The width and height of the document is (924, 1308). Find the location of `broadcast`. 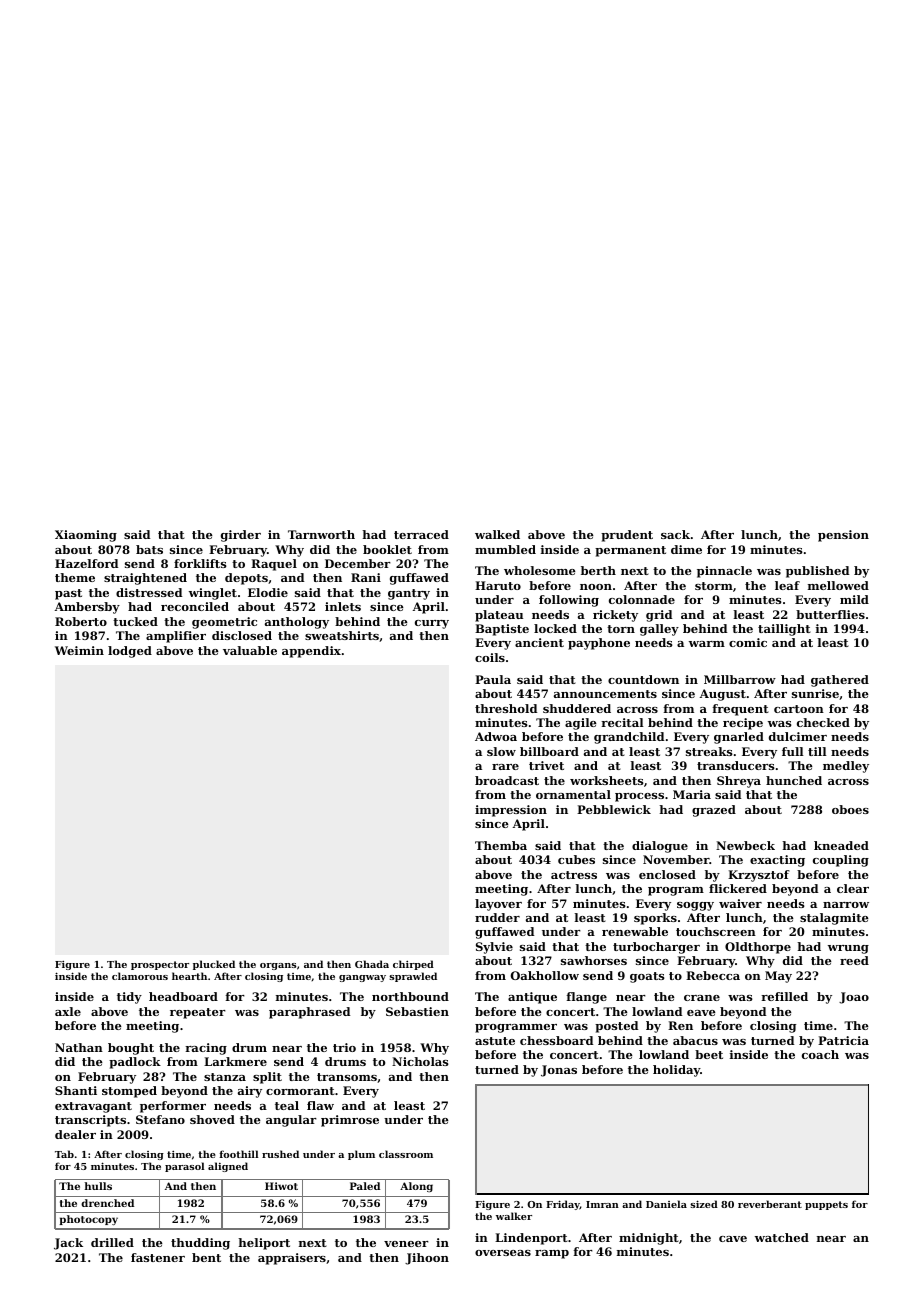

broadcast is located at coordinates (507, 780).
